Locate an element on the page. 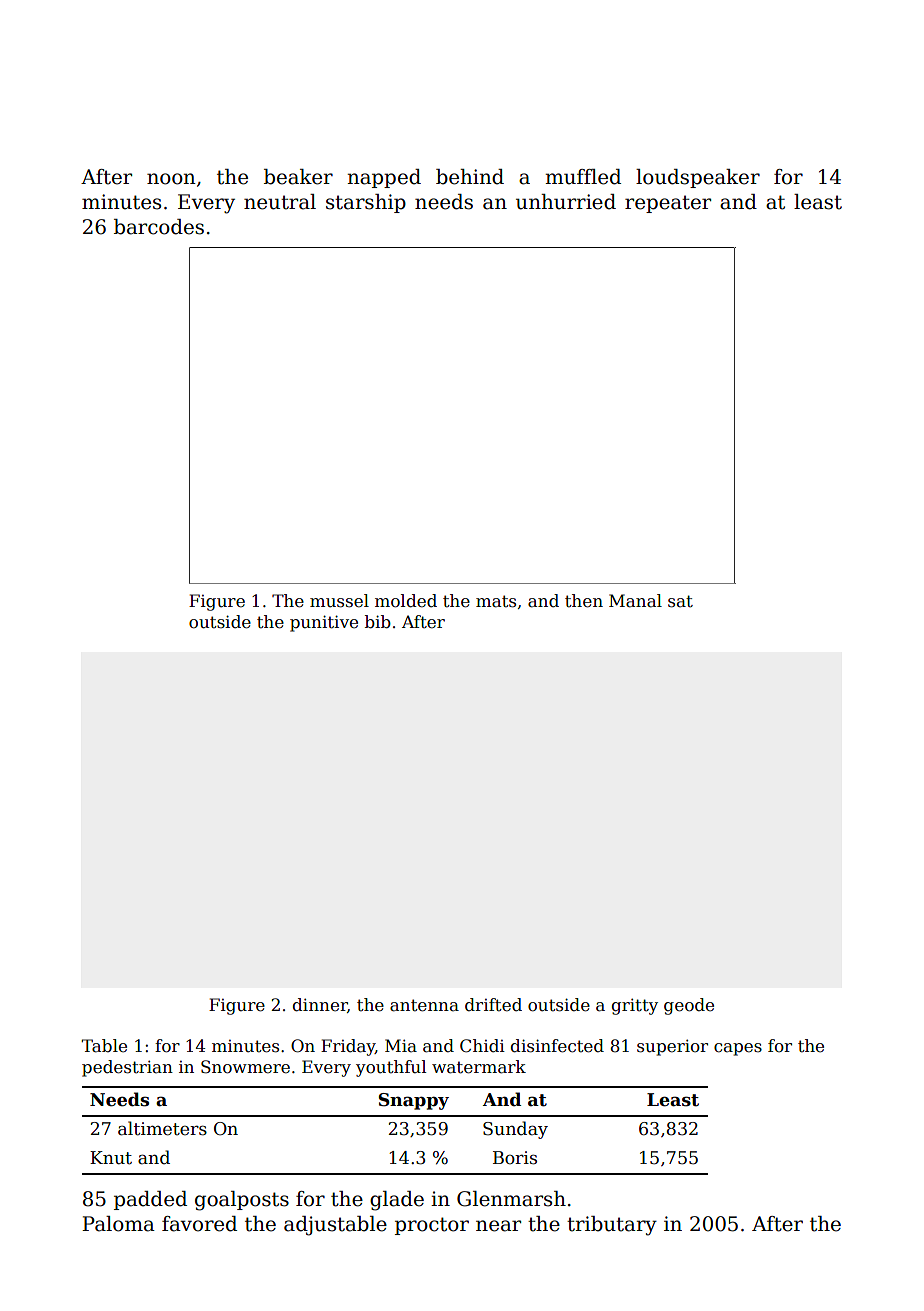 This image has height=1311, width=924. mussel is located at coordinates (339, 601).
